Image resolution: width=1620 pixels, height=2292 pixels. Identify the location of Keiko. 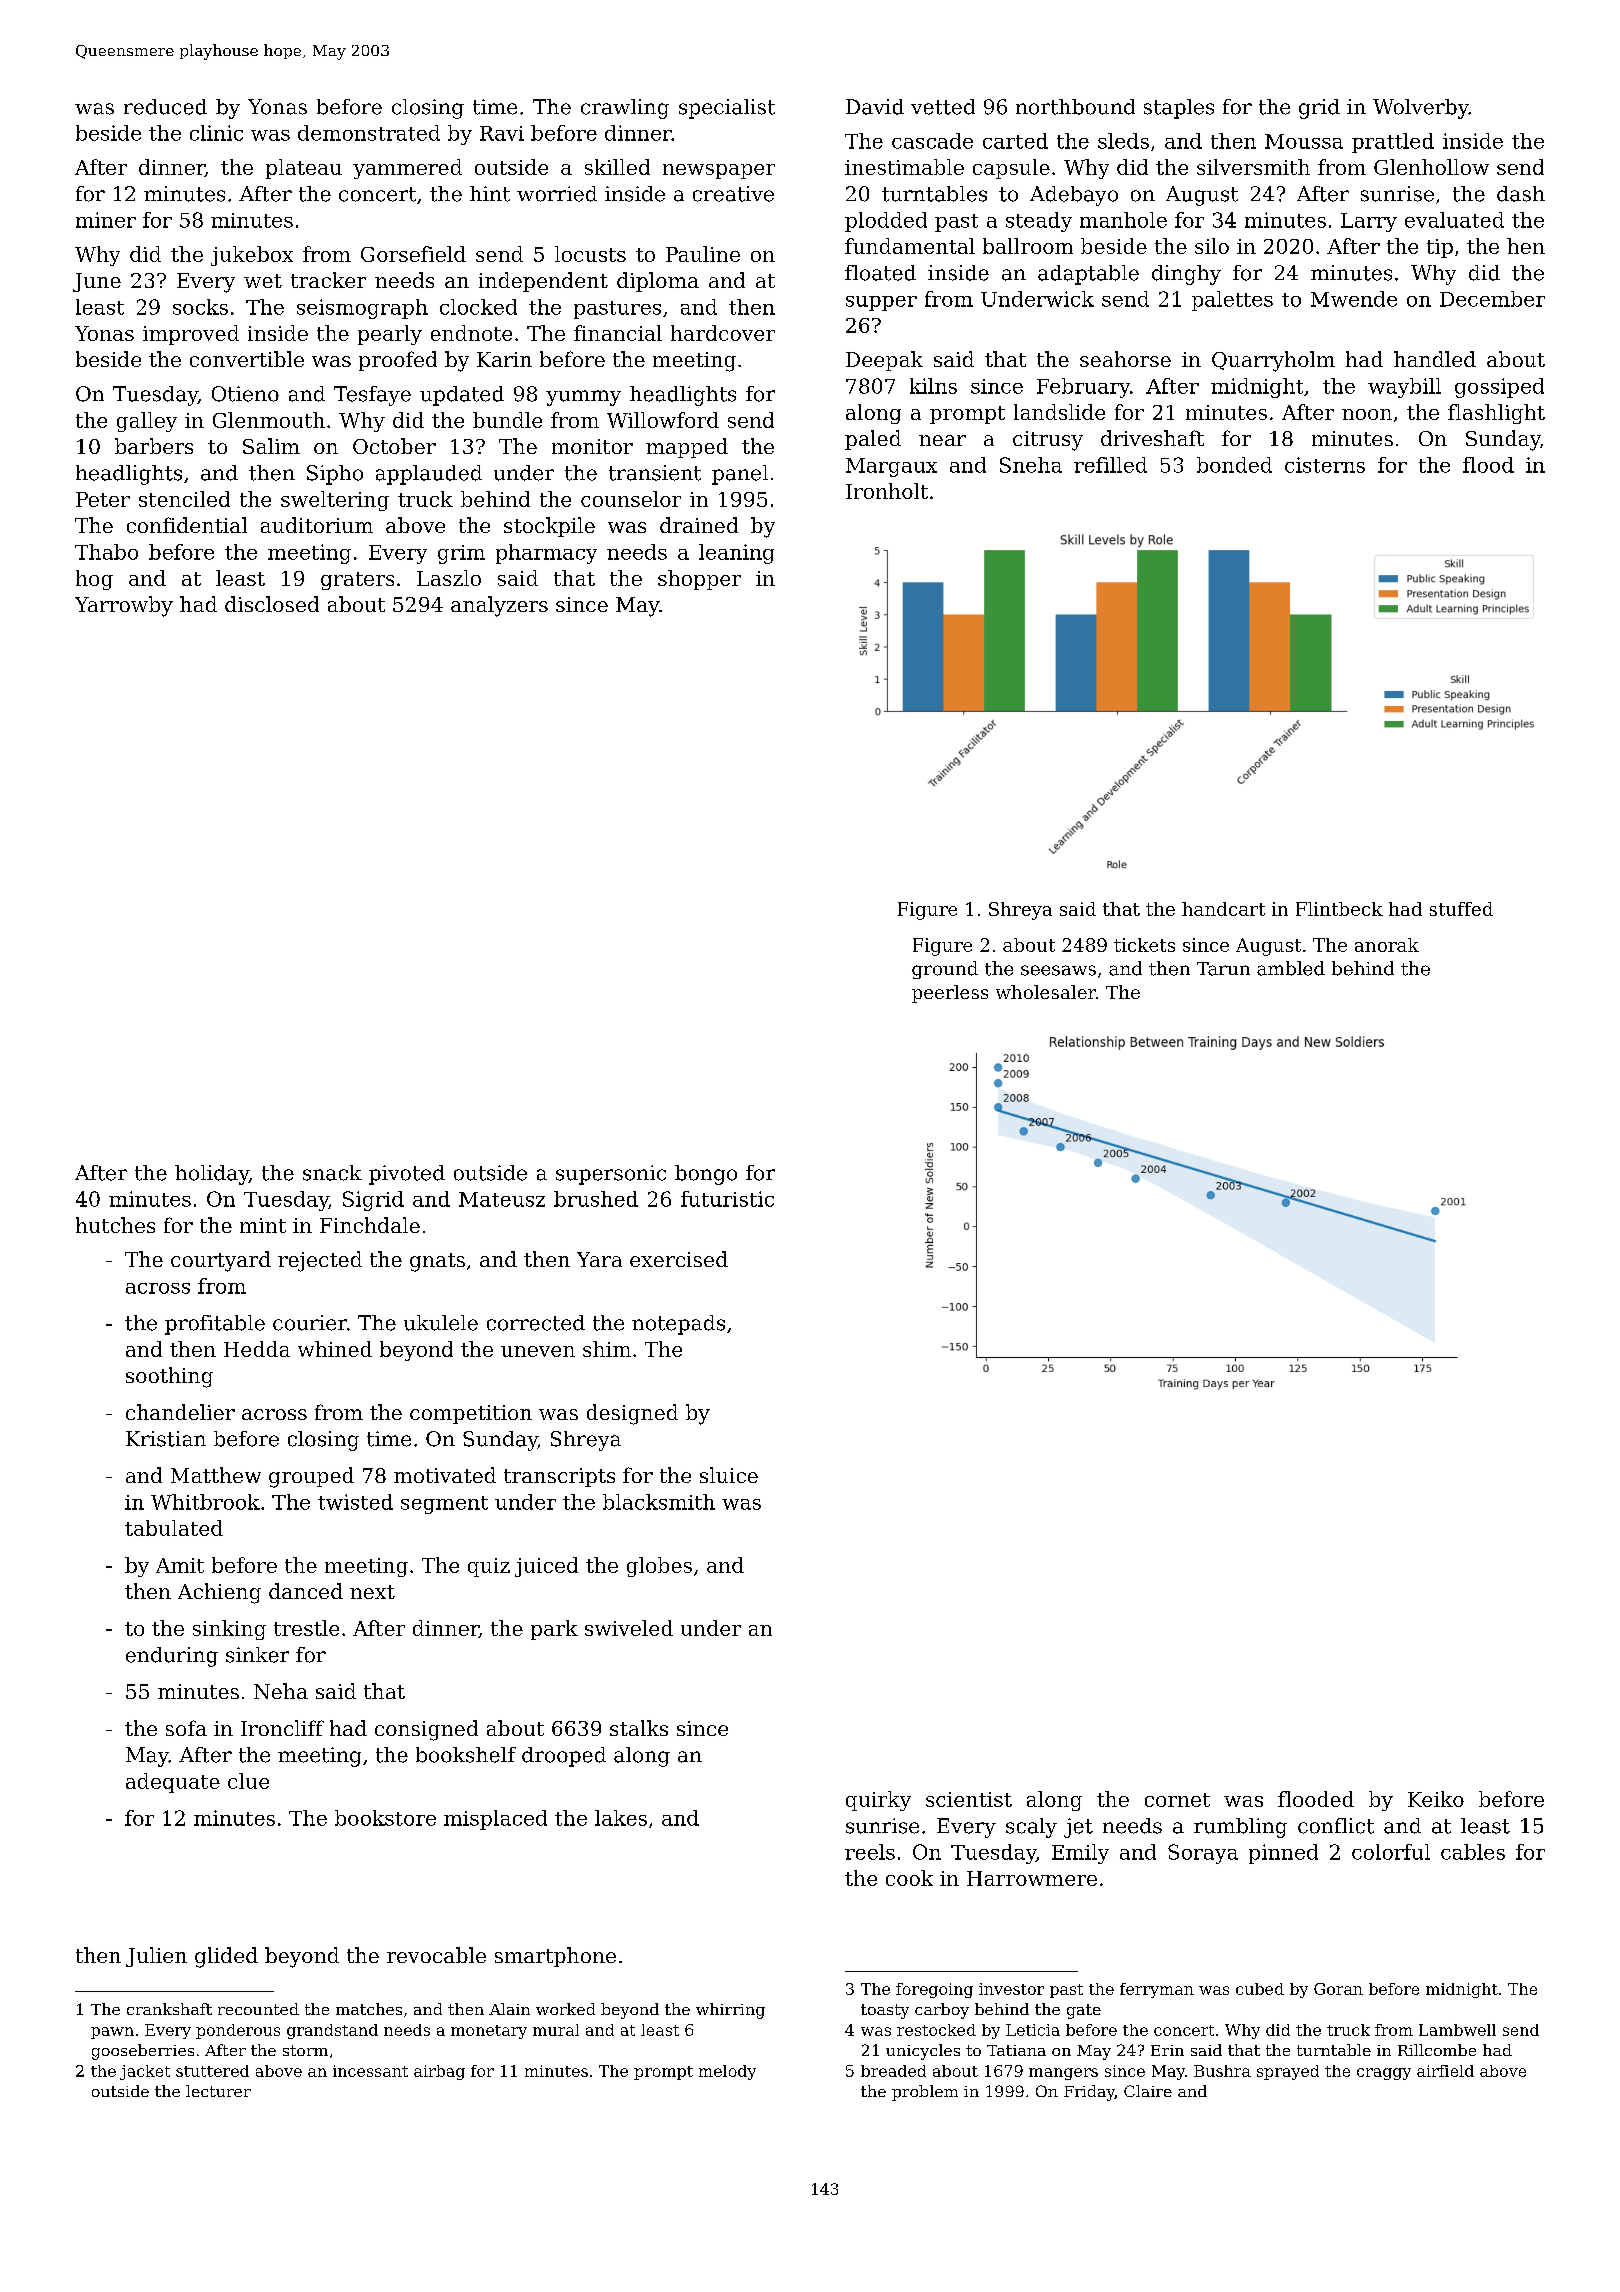
(1436, 1799).
